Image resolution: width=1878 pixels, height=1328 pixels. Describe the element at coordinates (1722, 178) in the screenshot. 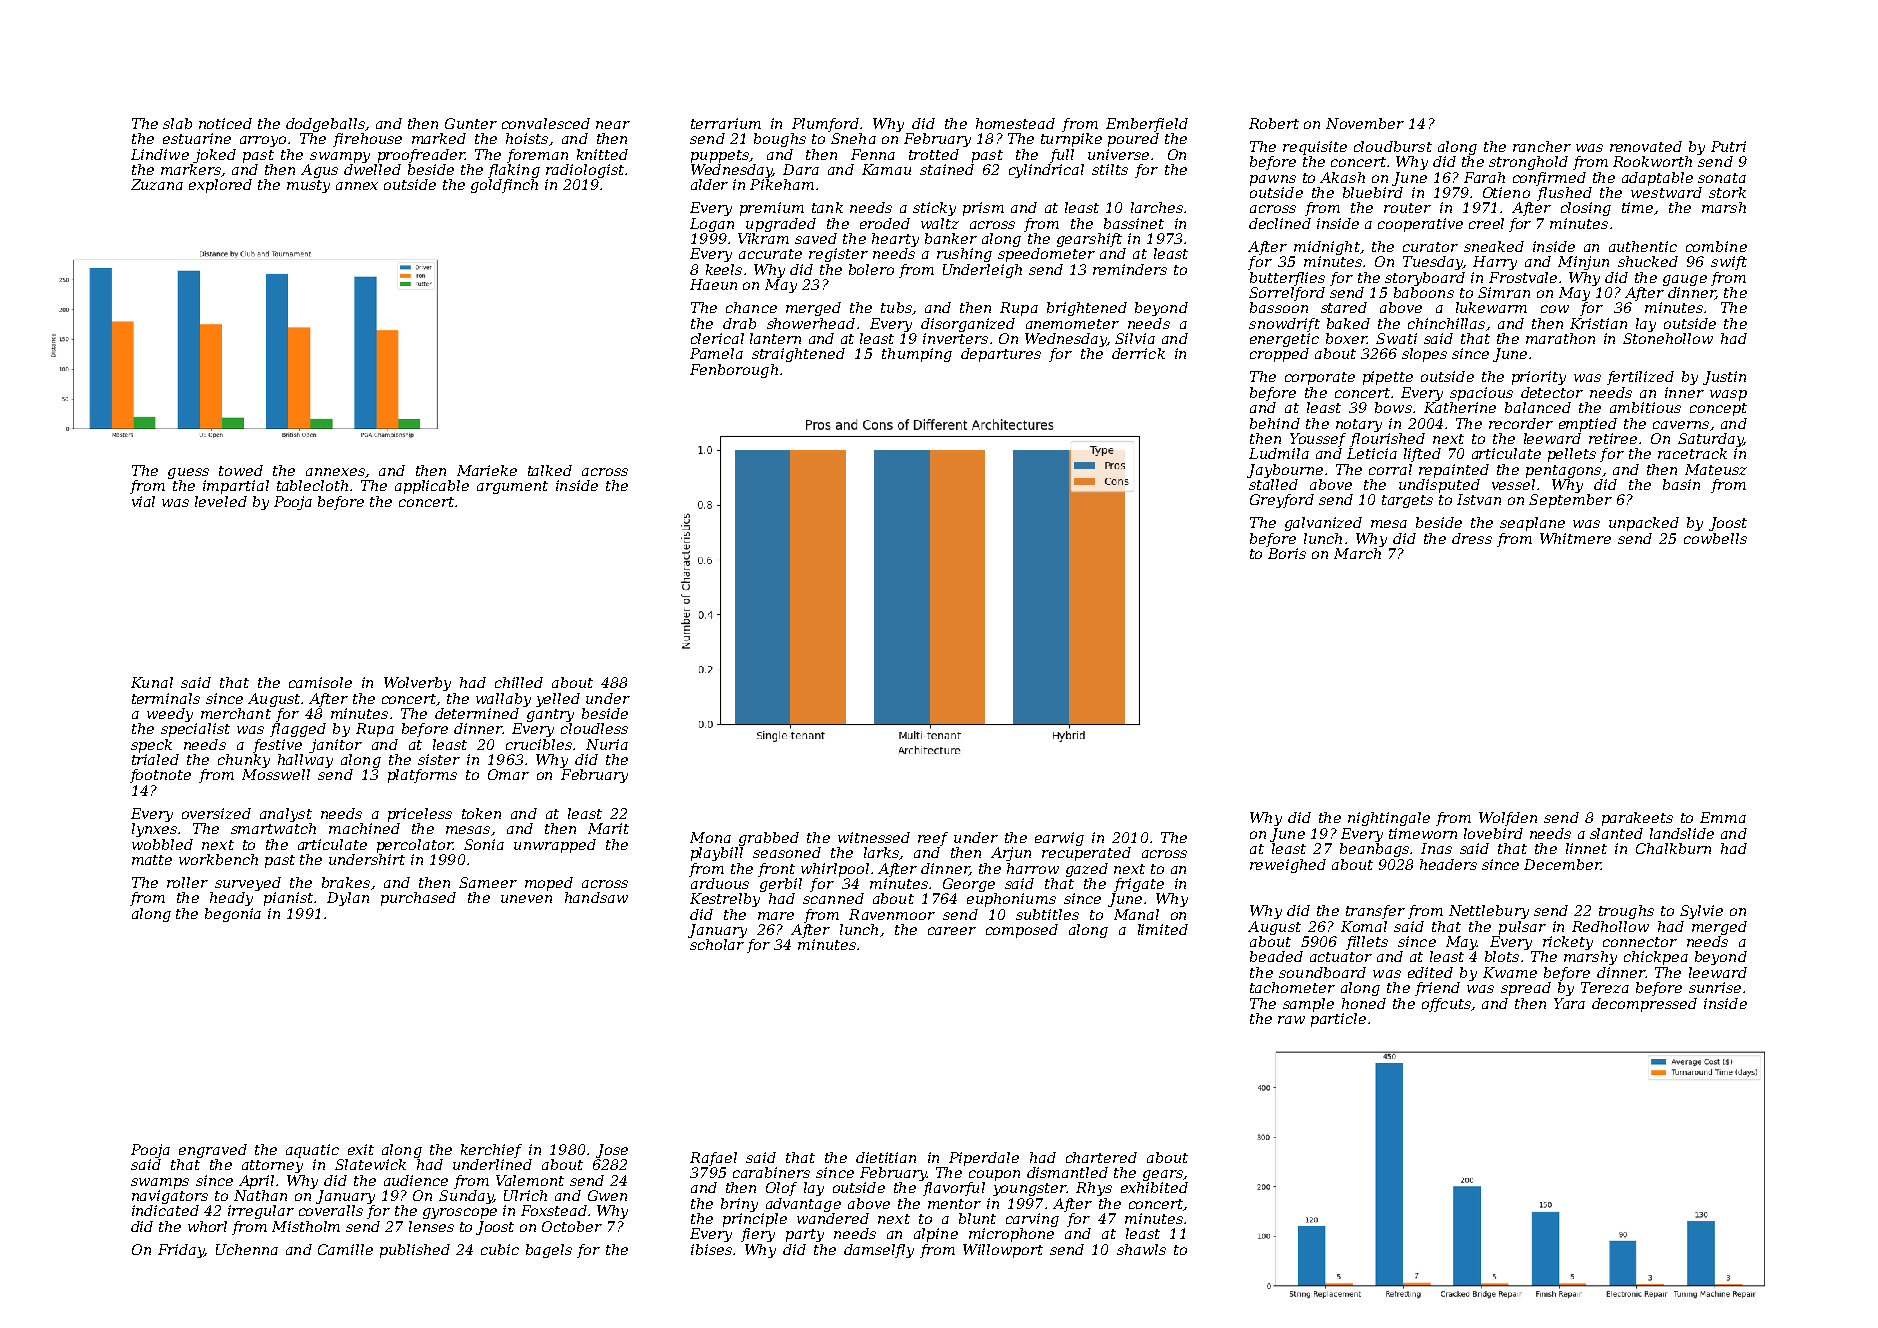

I see `sonata` at that location.
